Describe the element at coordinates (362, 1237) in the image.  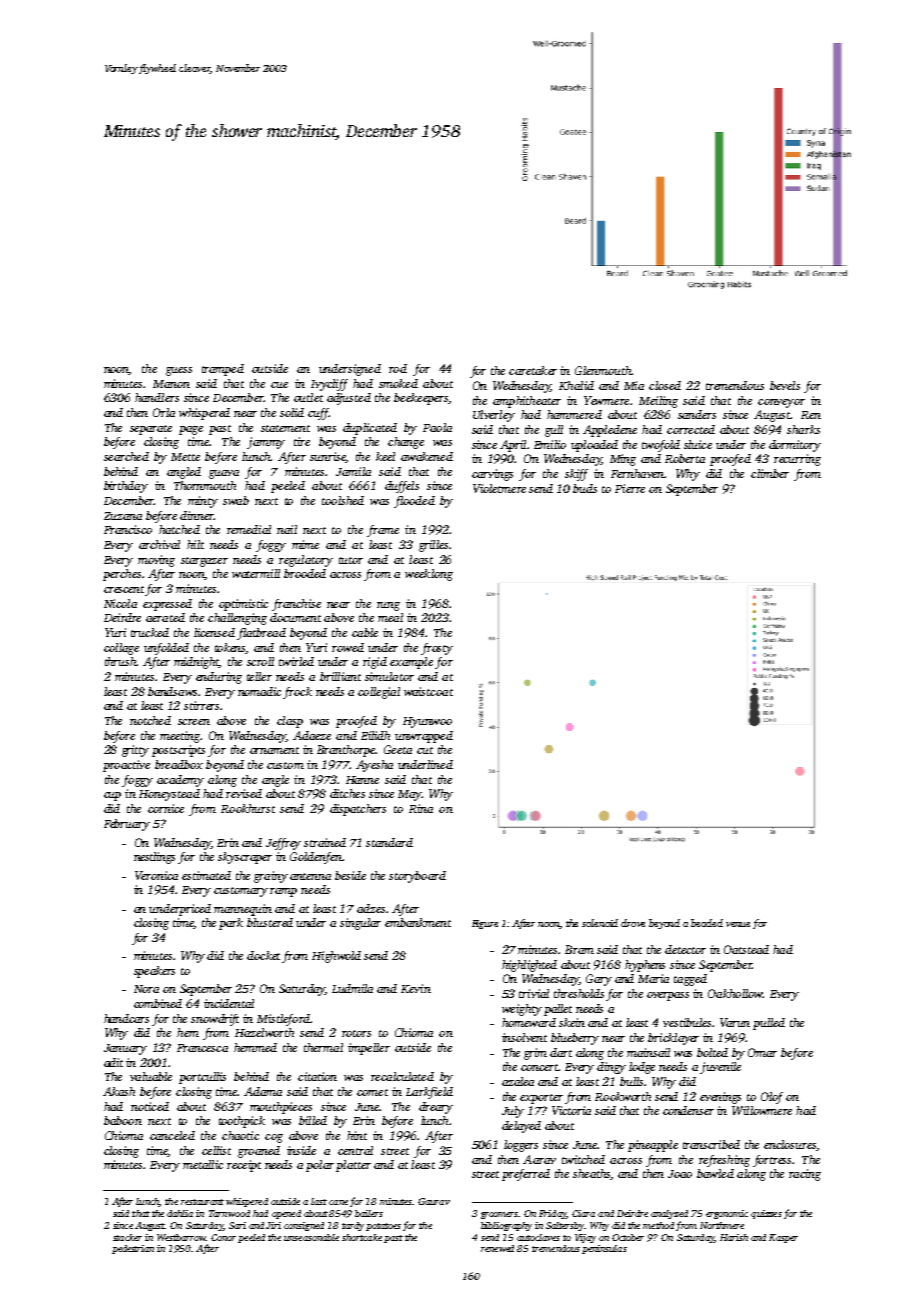
I see `shortcake` at that location.
